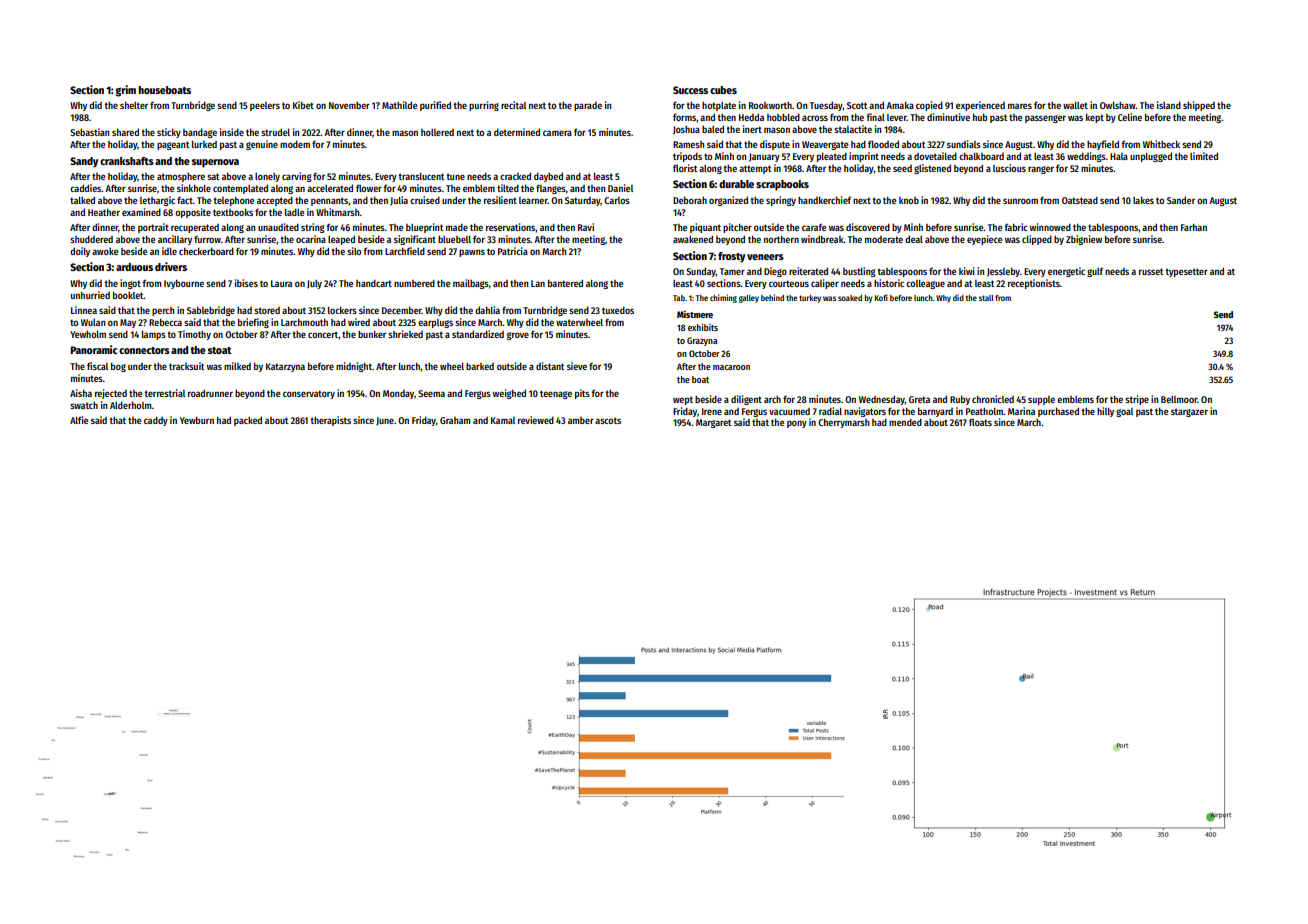  What do you see at coordinates (967, 271) in the screenshot?
I see `kiwi` at bounding box center [967, 271].
